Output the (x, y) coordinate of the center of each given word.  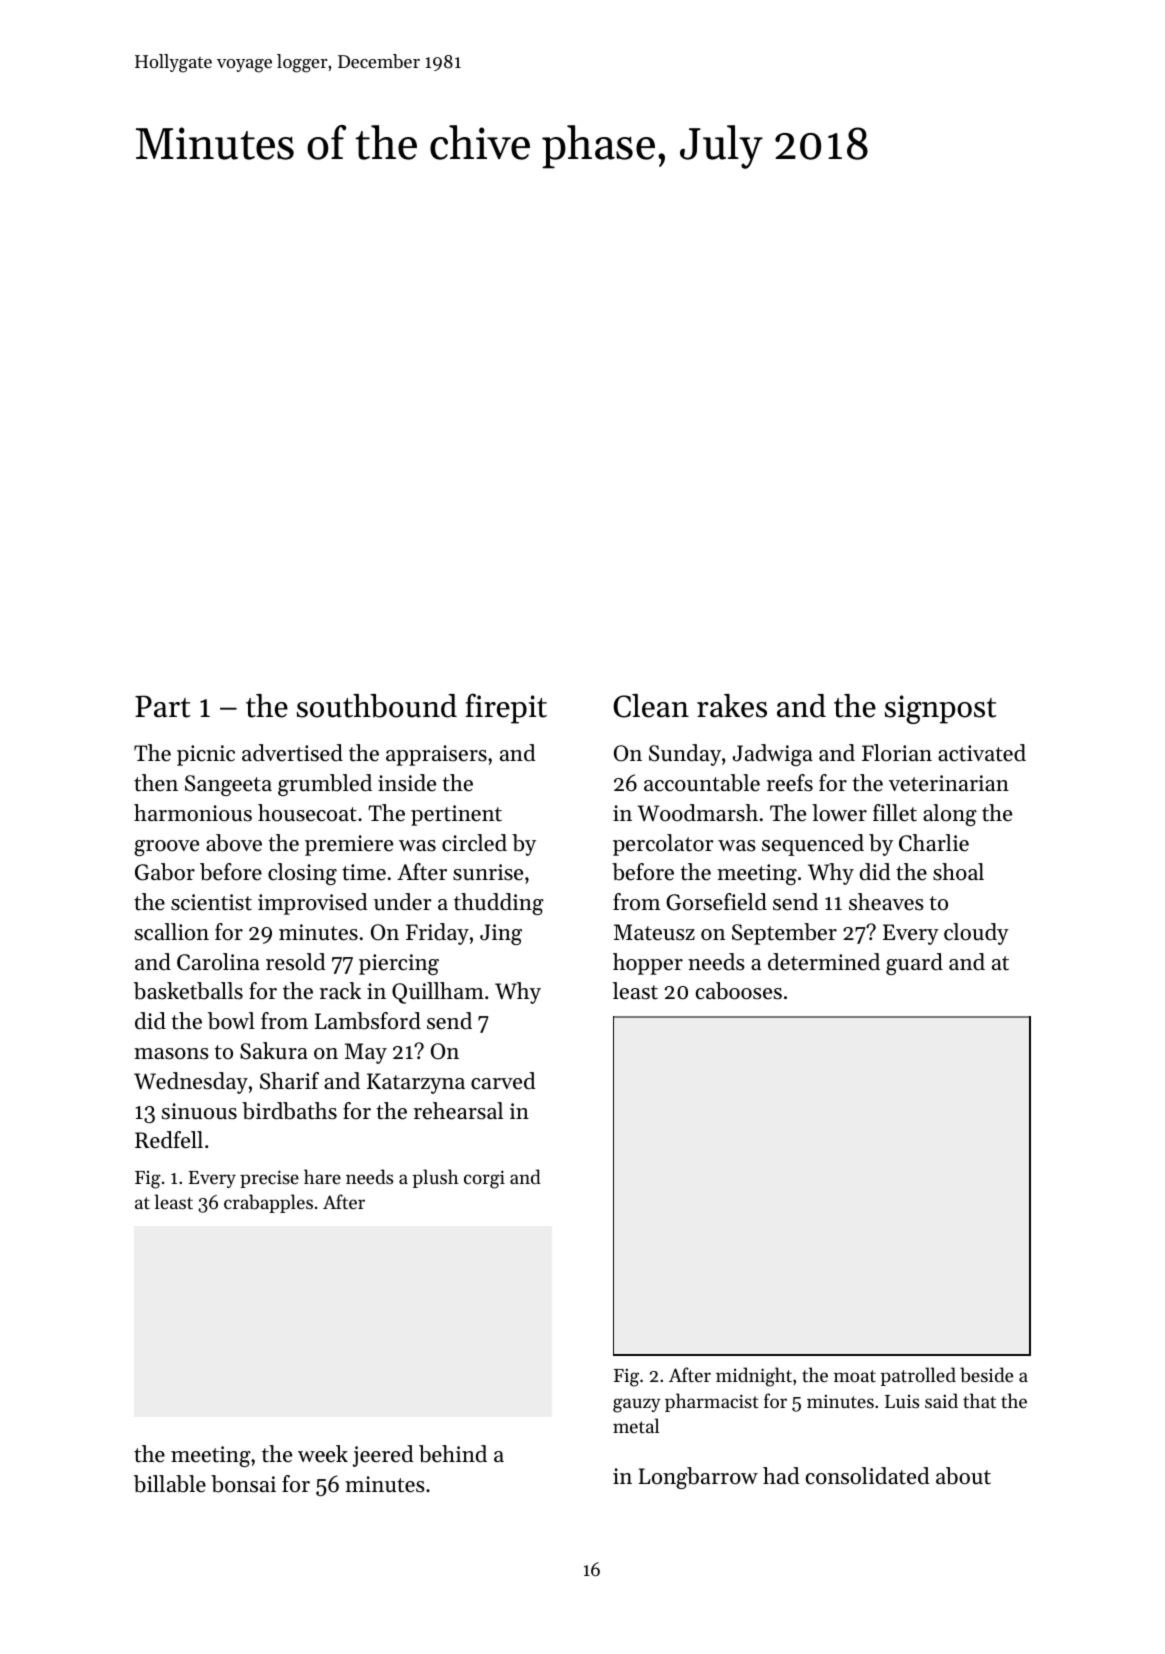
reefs (790, 783)
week (323, 1454)
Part (163, 706)
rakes (732, 706)
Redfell (169, 1140)
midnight (754, 1377)
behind (453, 1454)
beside (986, 1374)
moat (855, 1376)
